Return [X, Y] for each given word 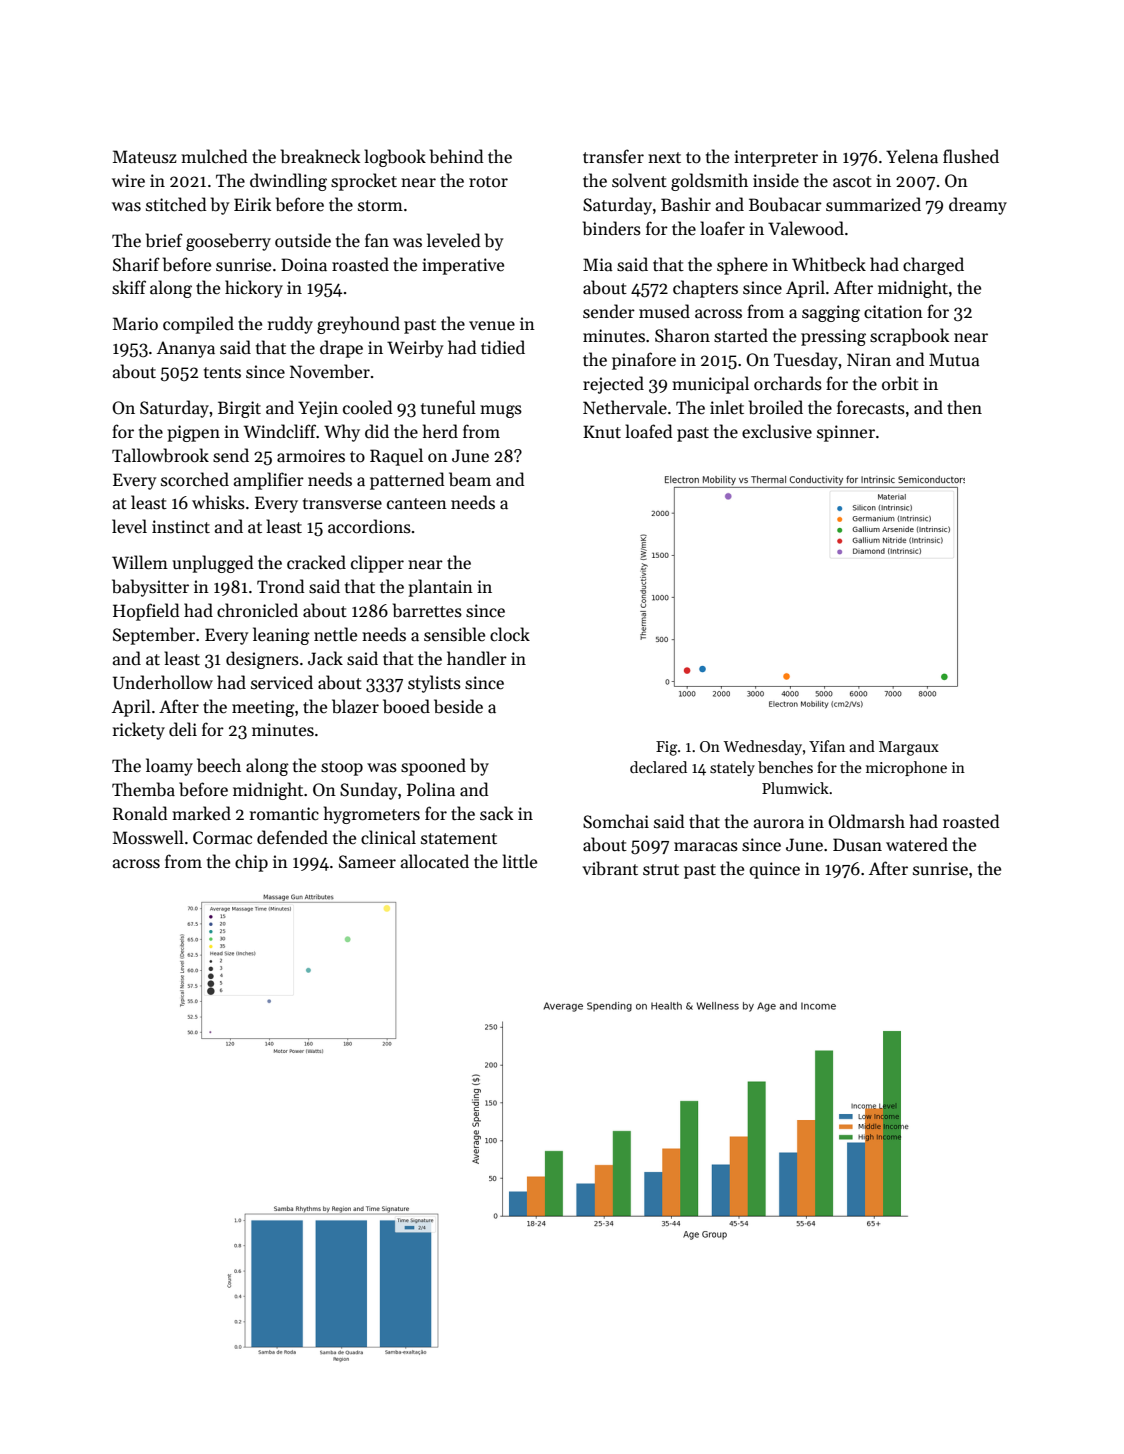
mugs [501, 411]
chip [251, 863]
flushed [971, 156]
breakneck [320, 156]
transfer [613, 156]
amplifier [269, 481]
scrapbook [909, 337]
